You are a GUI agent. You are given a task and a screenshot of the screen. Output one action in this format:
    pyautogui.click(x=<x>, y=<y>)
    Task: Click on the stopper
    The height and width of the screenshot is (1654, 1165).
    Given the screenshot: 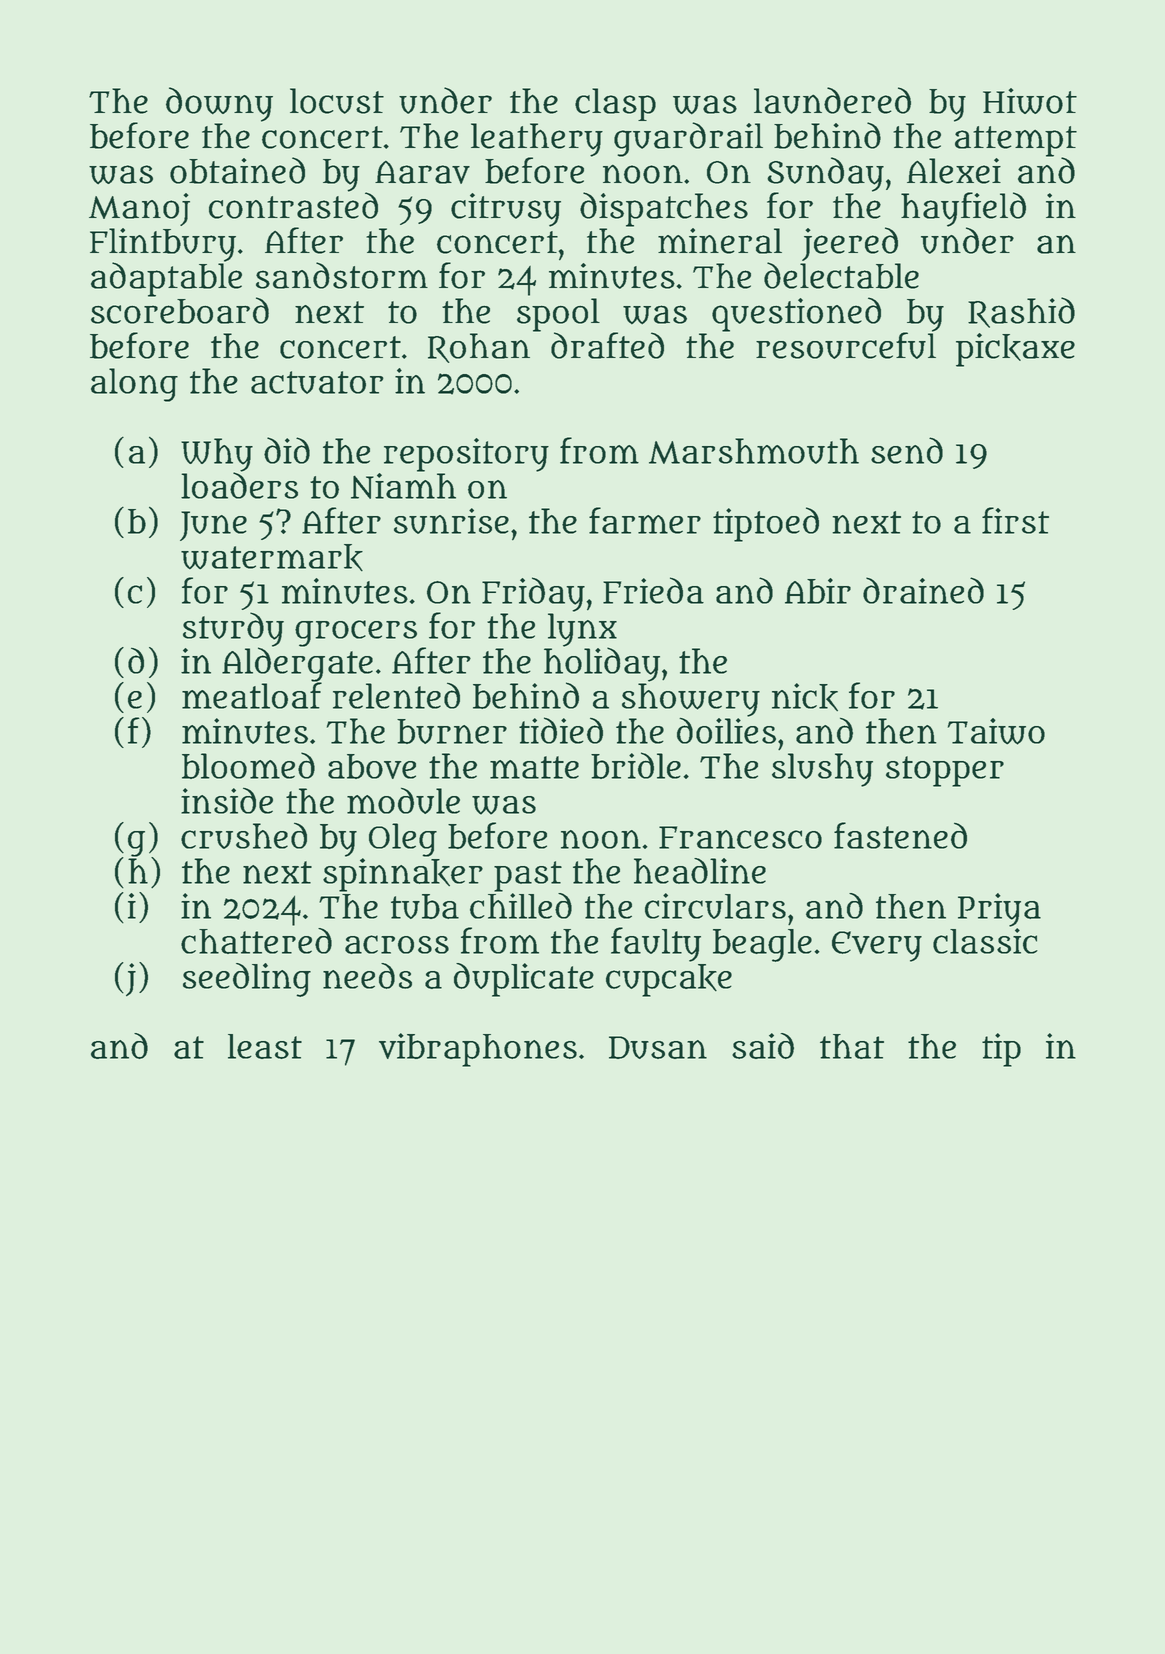 What is the action you would take?
    pyautogui.click(x=945, y=771)
